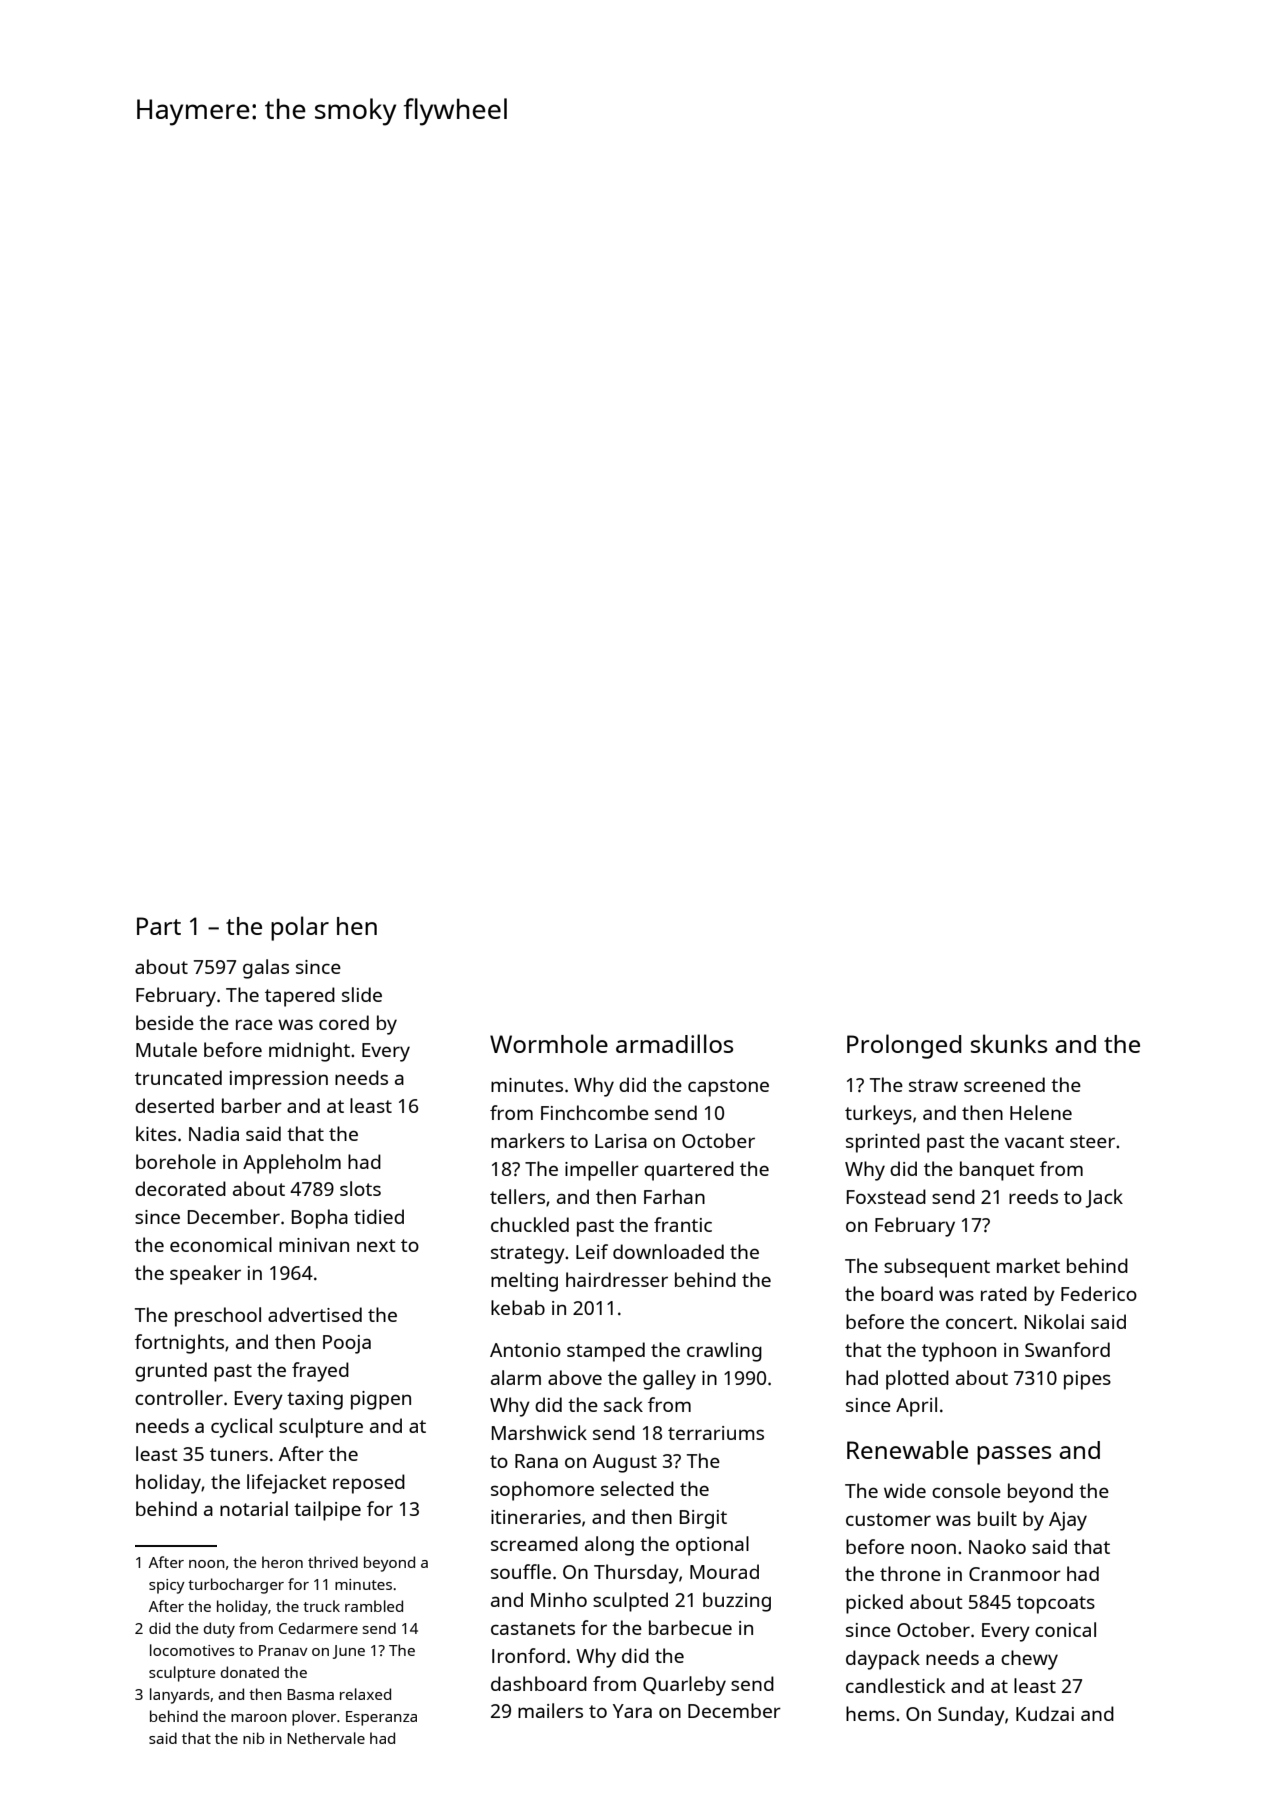 The image size is (1277, 1807). I want to click on pigpen, so click(381, 1400).
